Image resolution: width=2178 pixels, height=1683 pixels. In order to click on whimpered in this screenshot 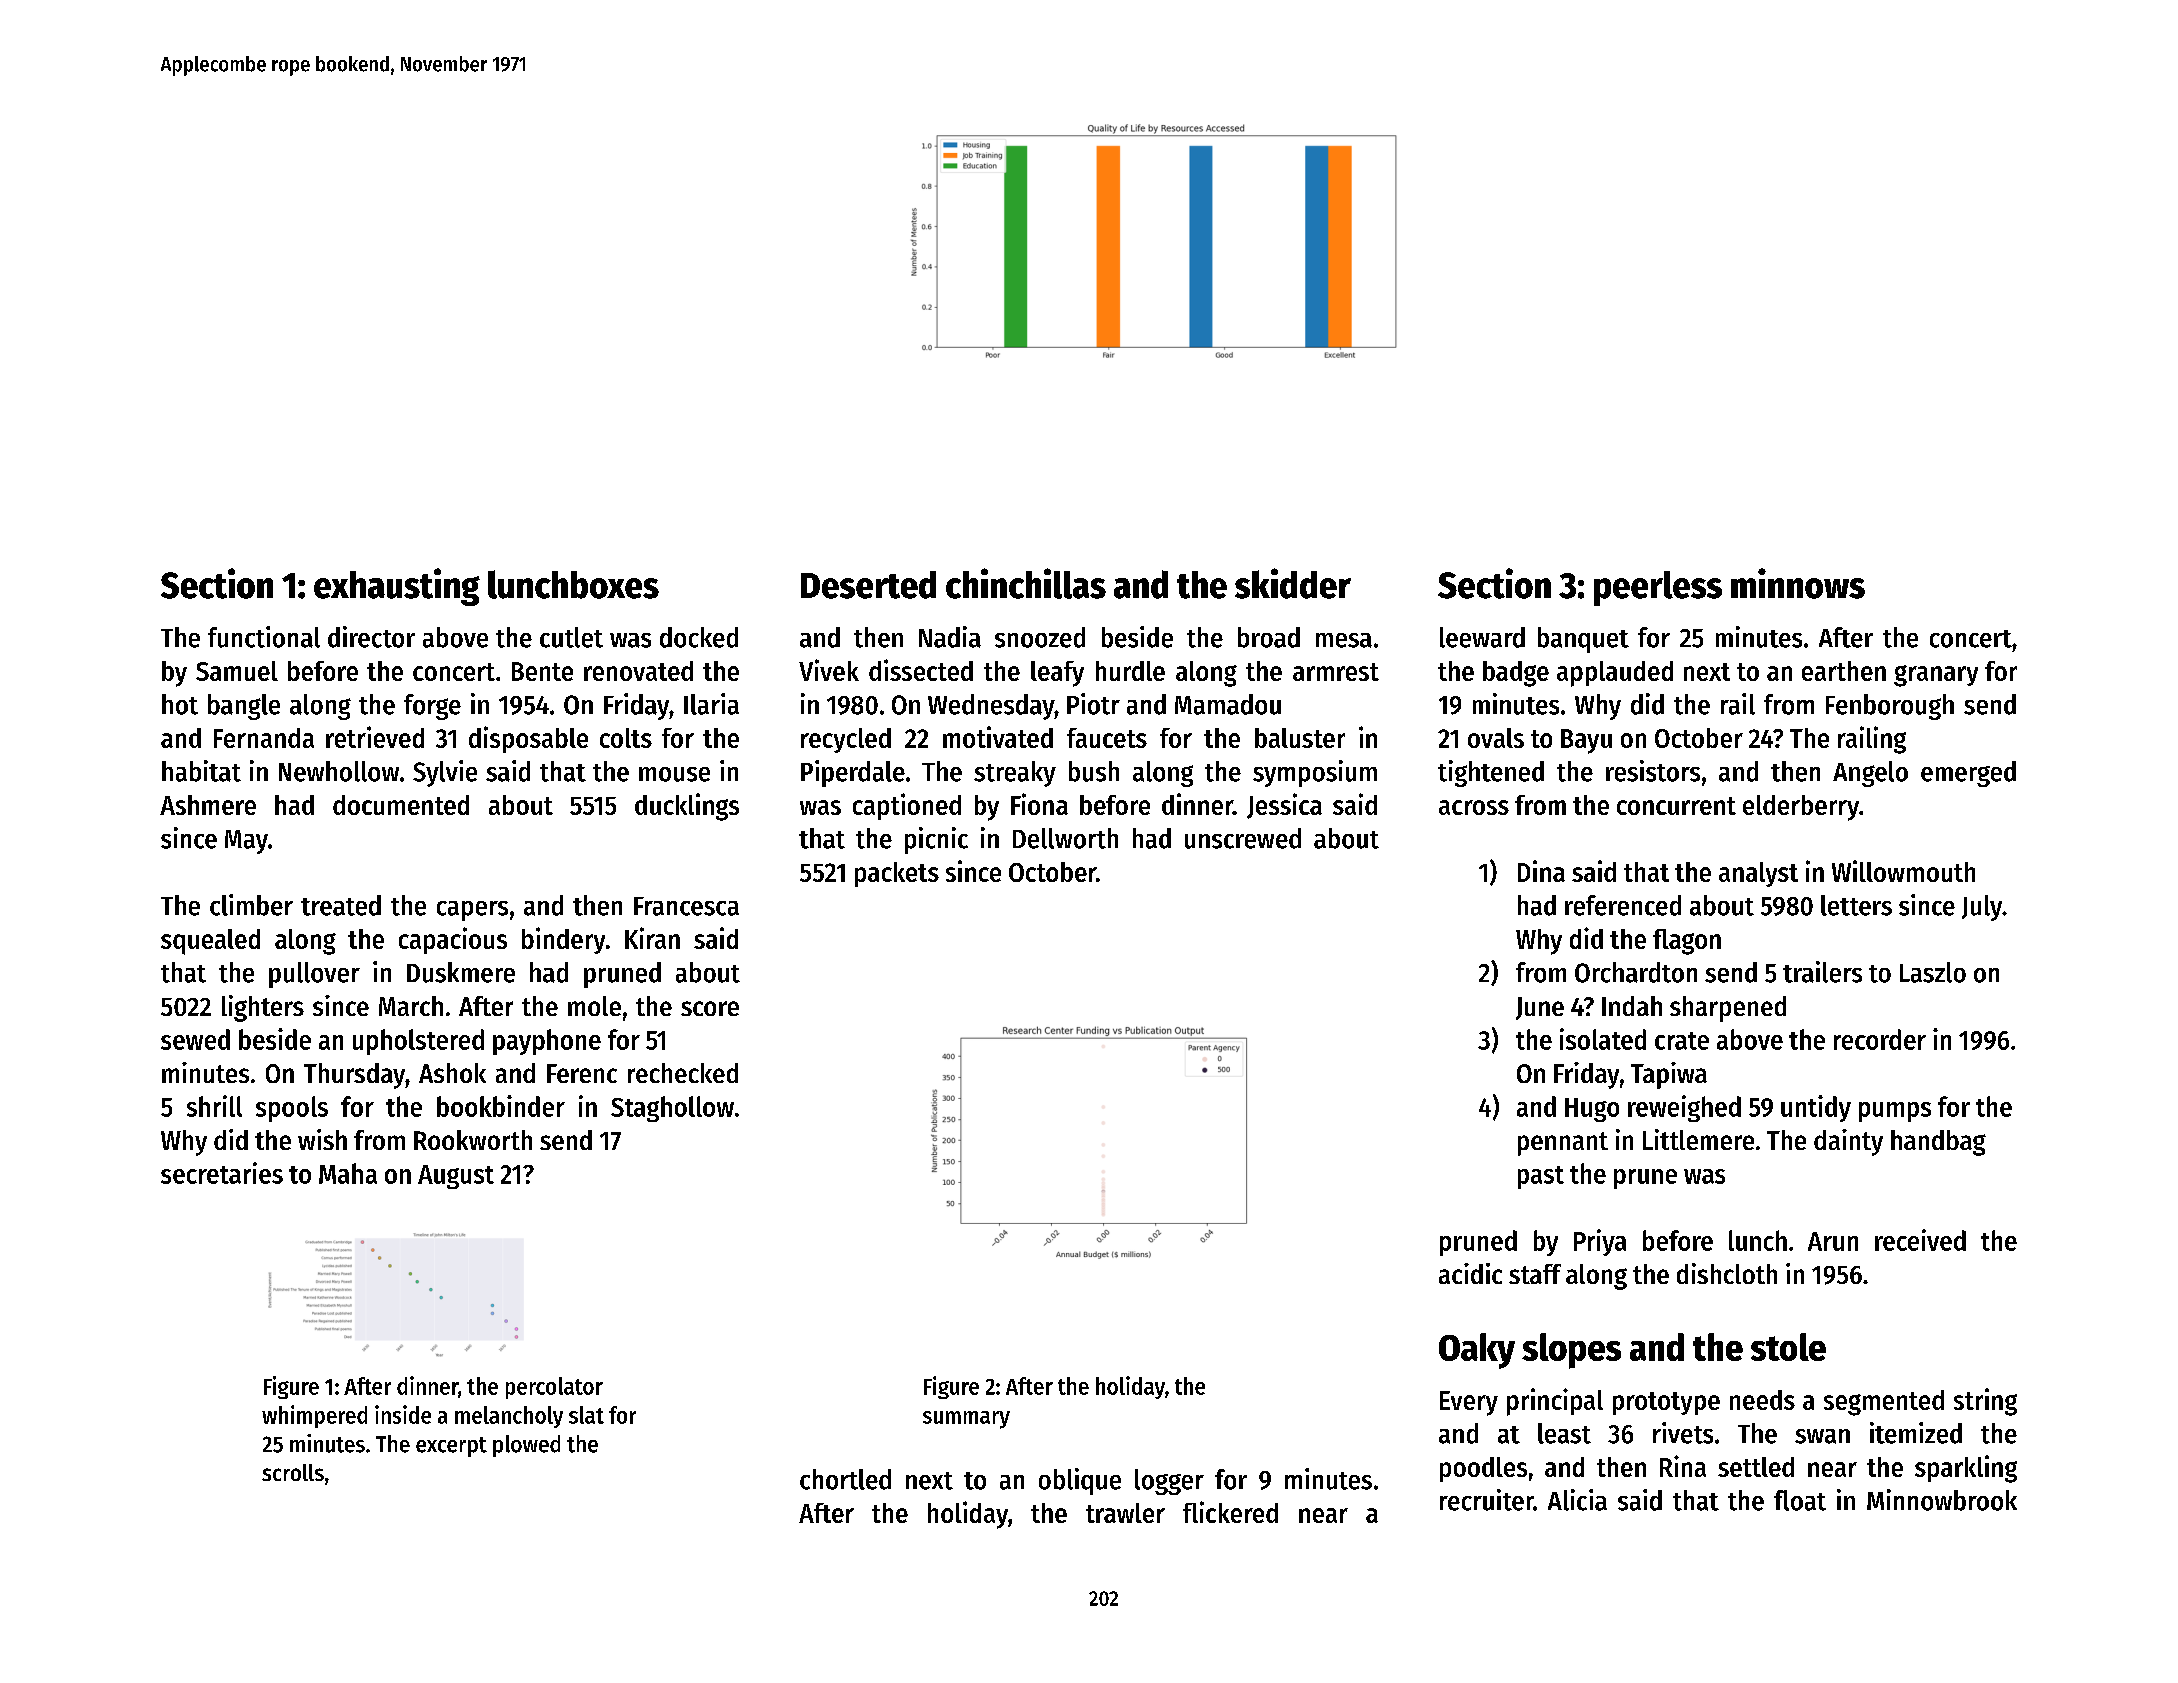, I will do `click(314, 1416)`.
